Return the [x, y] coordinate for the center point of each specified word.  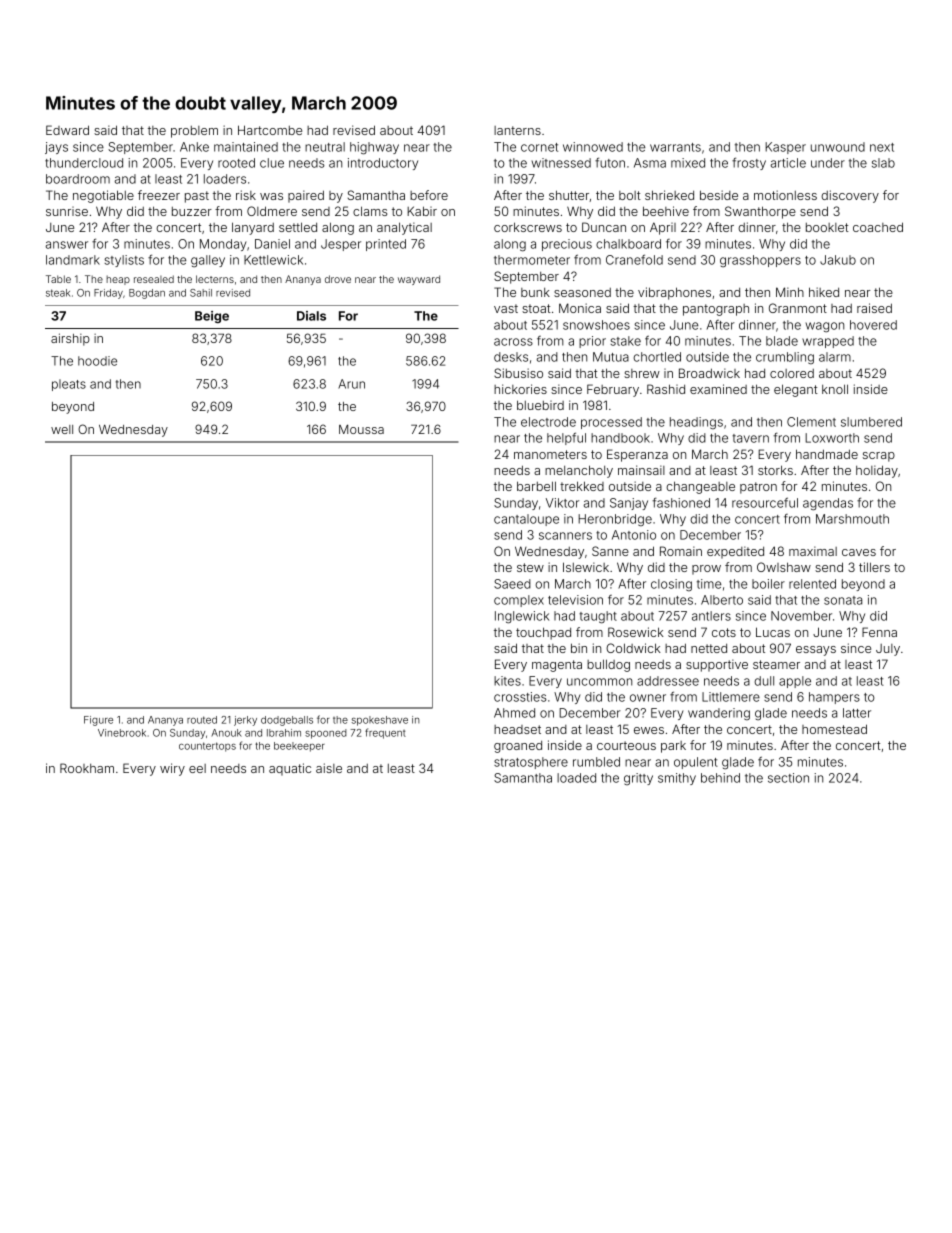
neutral [325, 147]
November [801, 616]
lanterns [517, 130]
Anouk [227, 733]
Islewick [586, 567]
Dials [311, 316]
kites [507, 681]
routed [202, 720]
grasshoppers [760, 261]
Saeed [512, 584]
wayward [419, 280]
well [62, 429]
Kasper [785, 148]
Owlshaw [784, 567]
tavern [750, 438]
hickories [520, 389]
